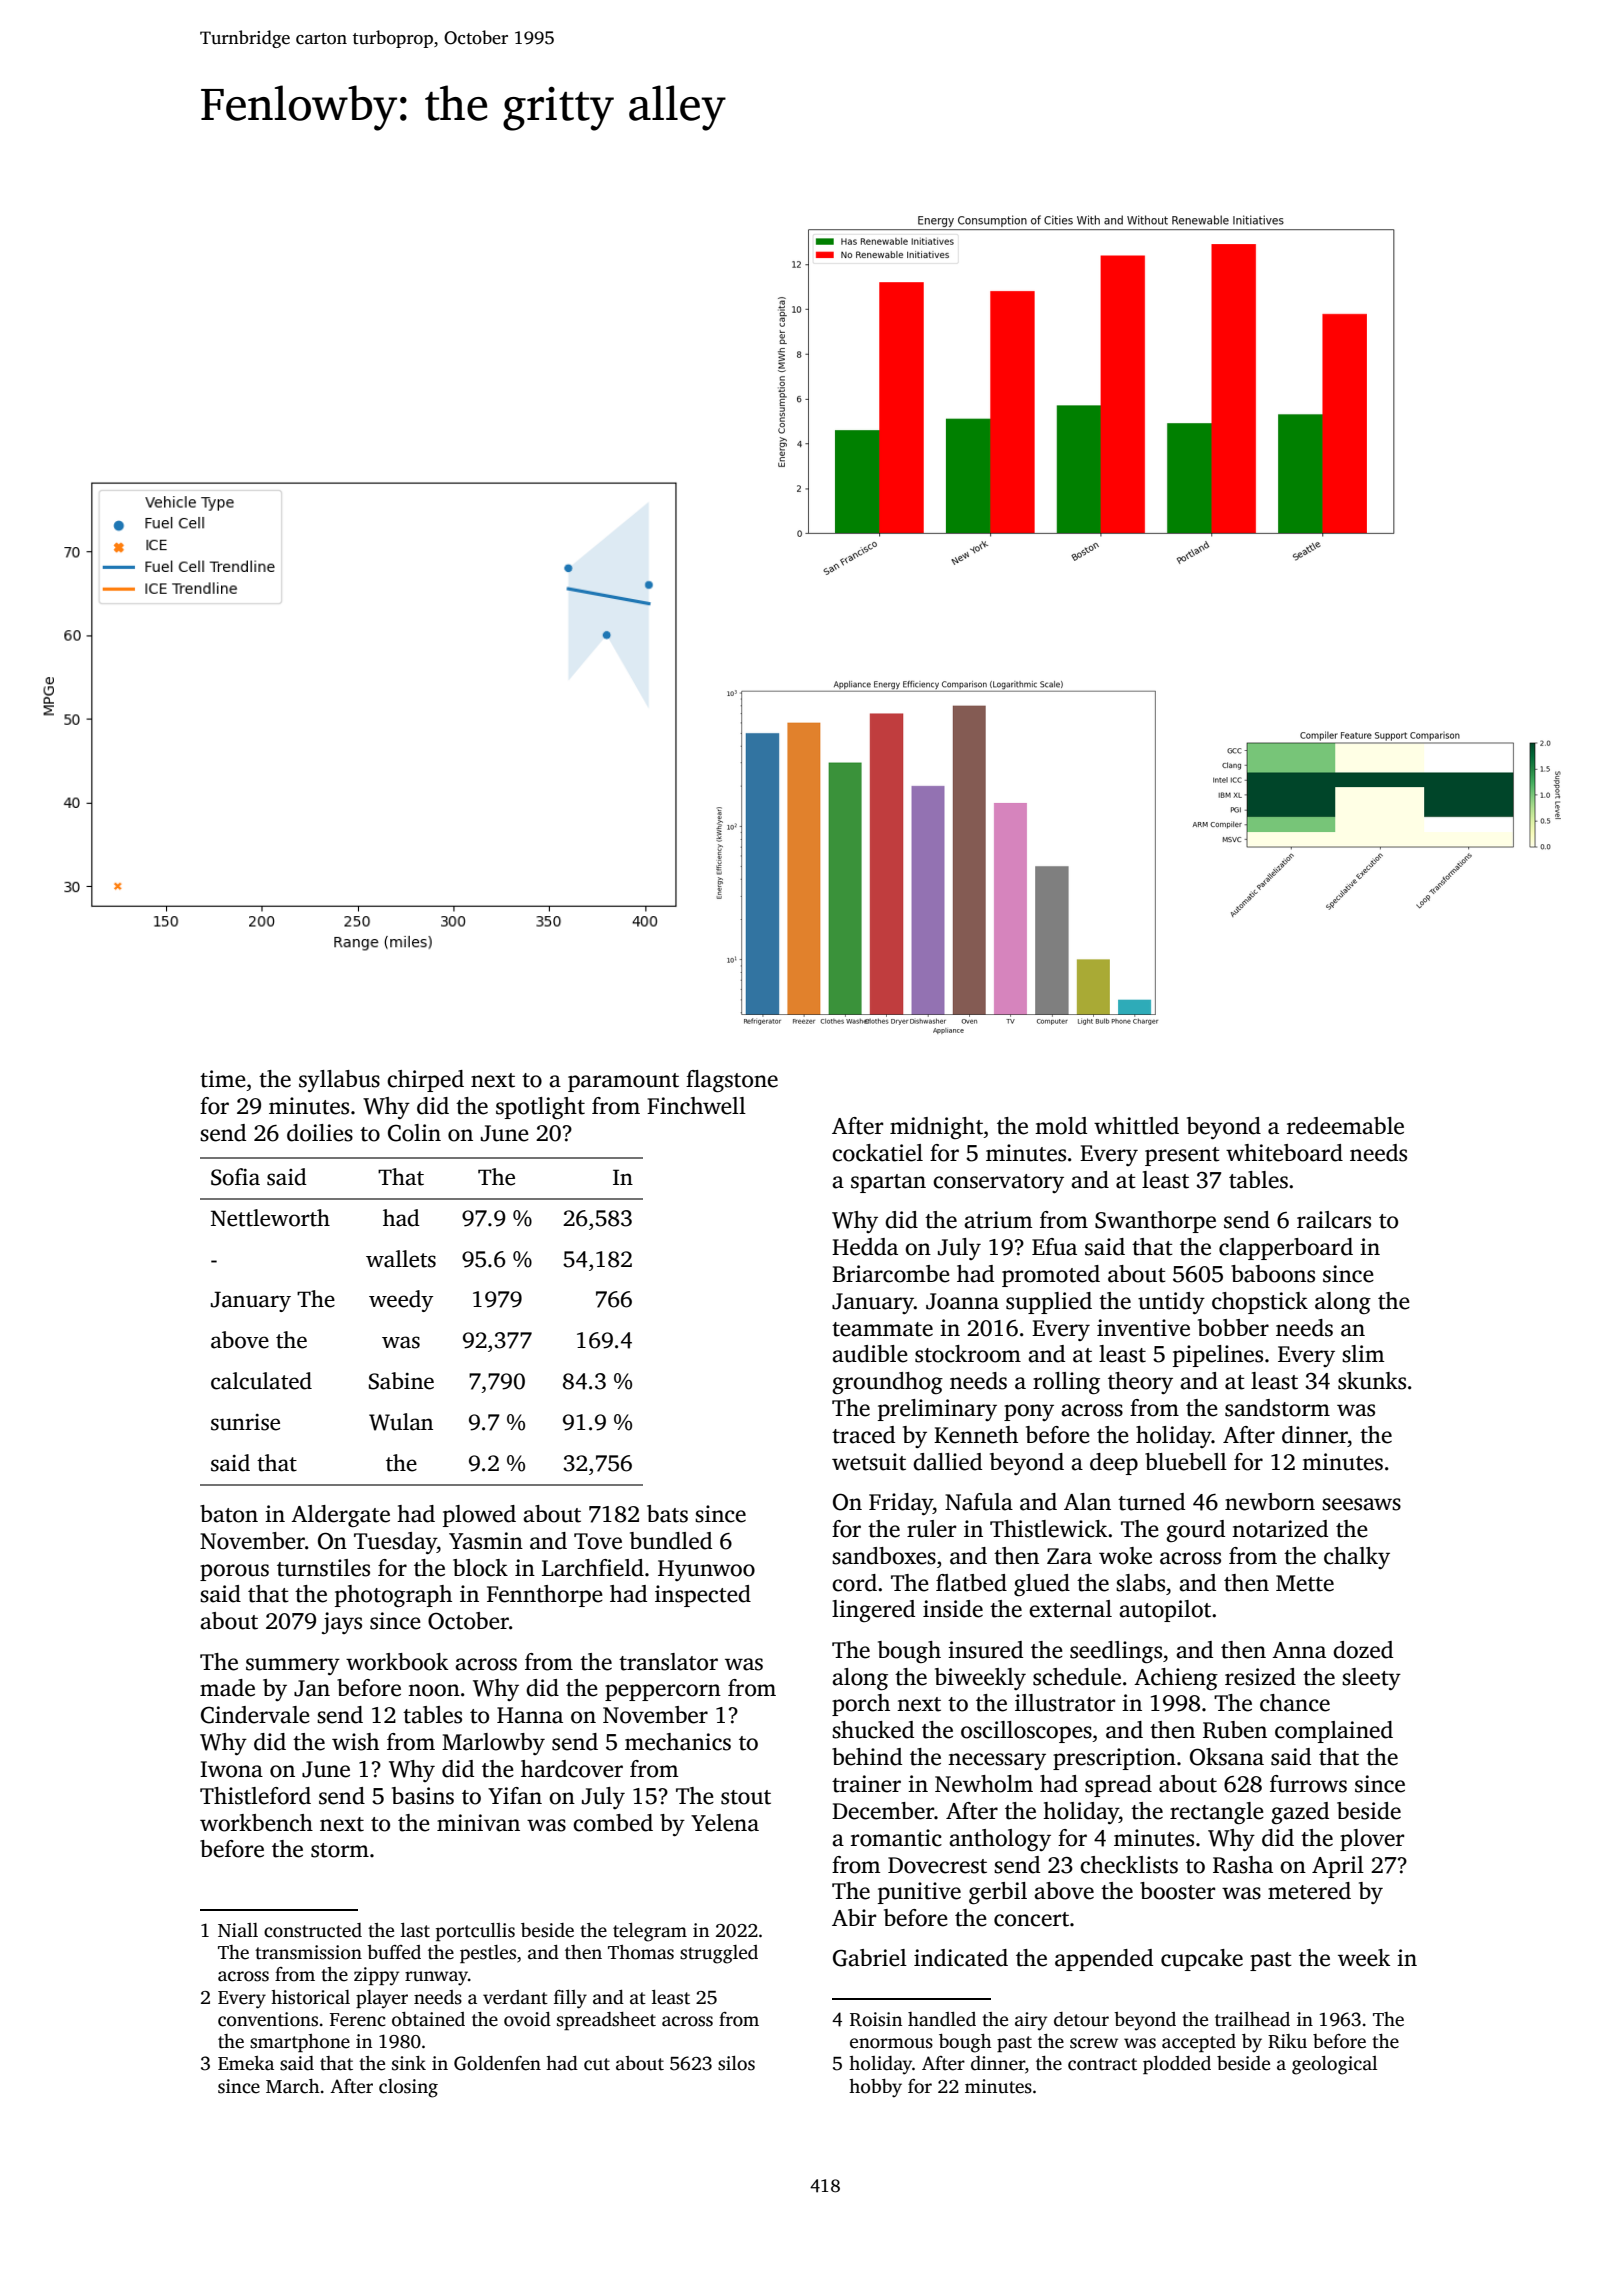 The image size is (1620, 2292). What do you see at coordinates (875, 2088) in the image?
I see `hobby` at bounding box center [875, 2088].
